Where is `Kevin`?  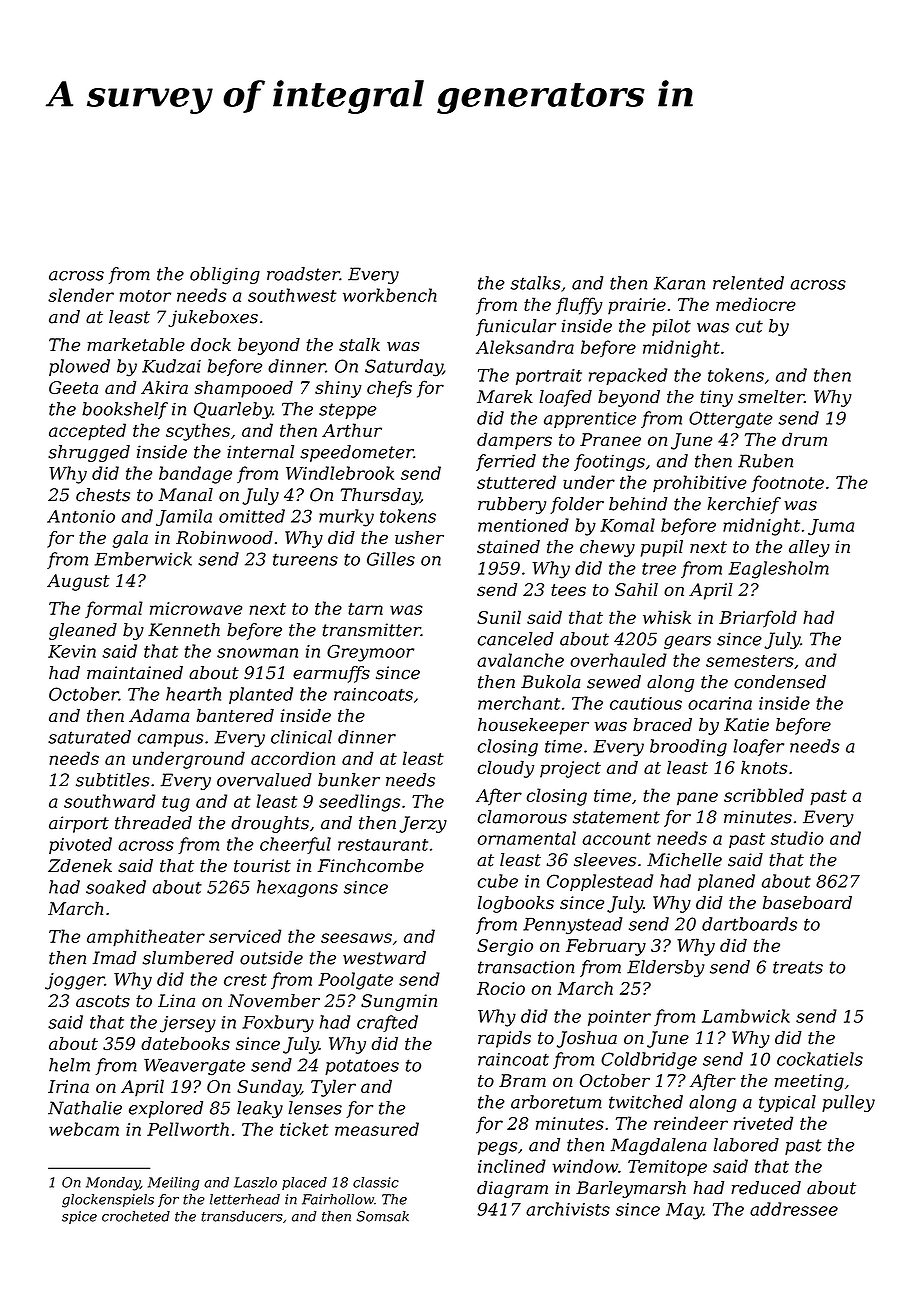
Kevin is located at coordinates (72, 651).
